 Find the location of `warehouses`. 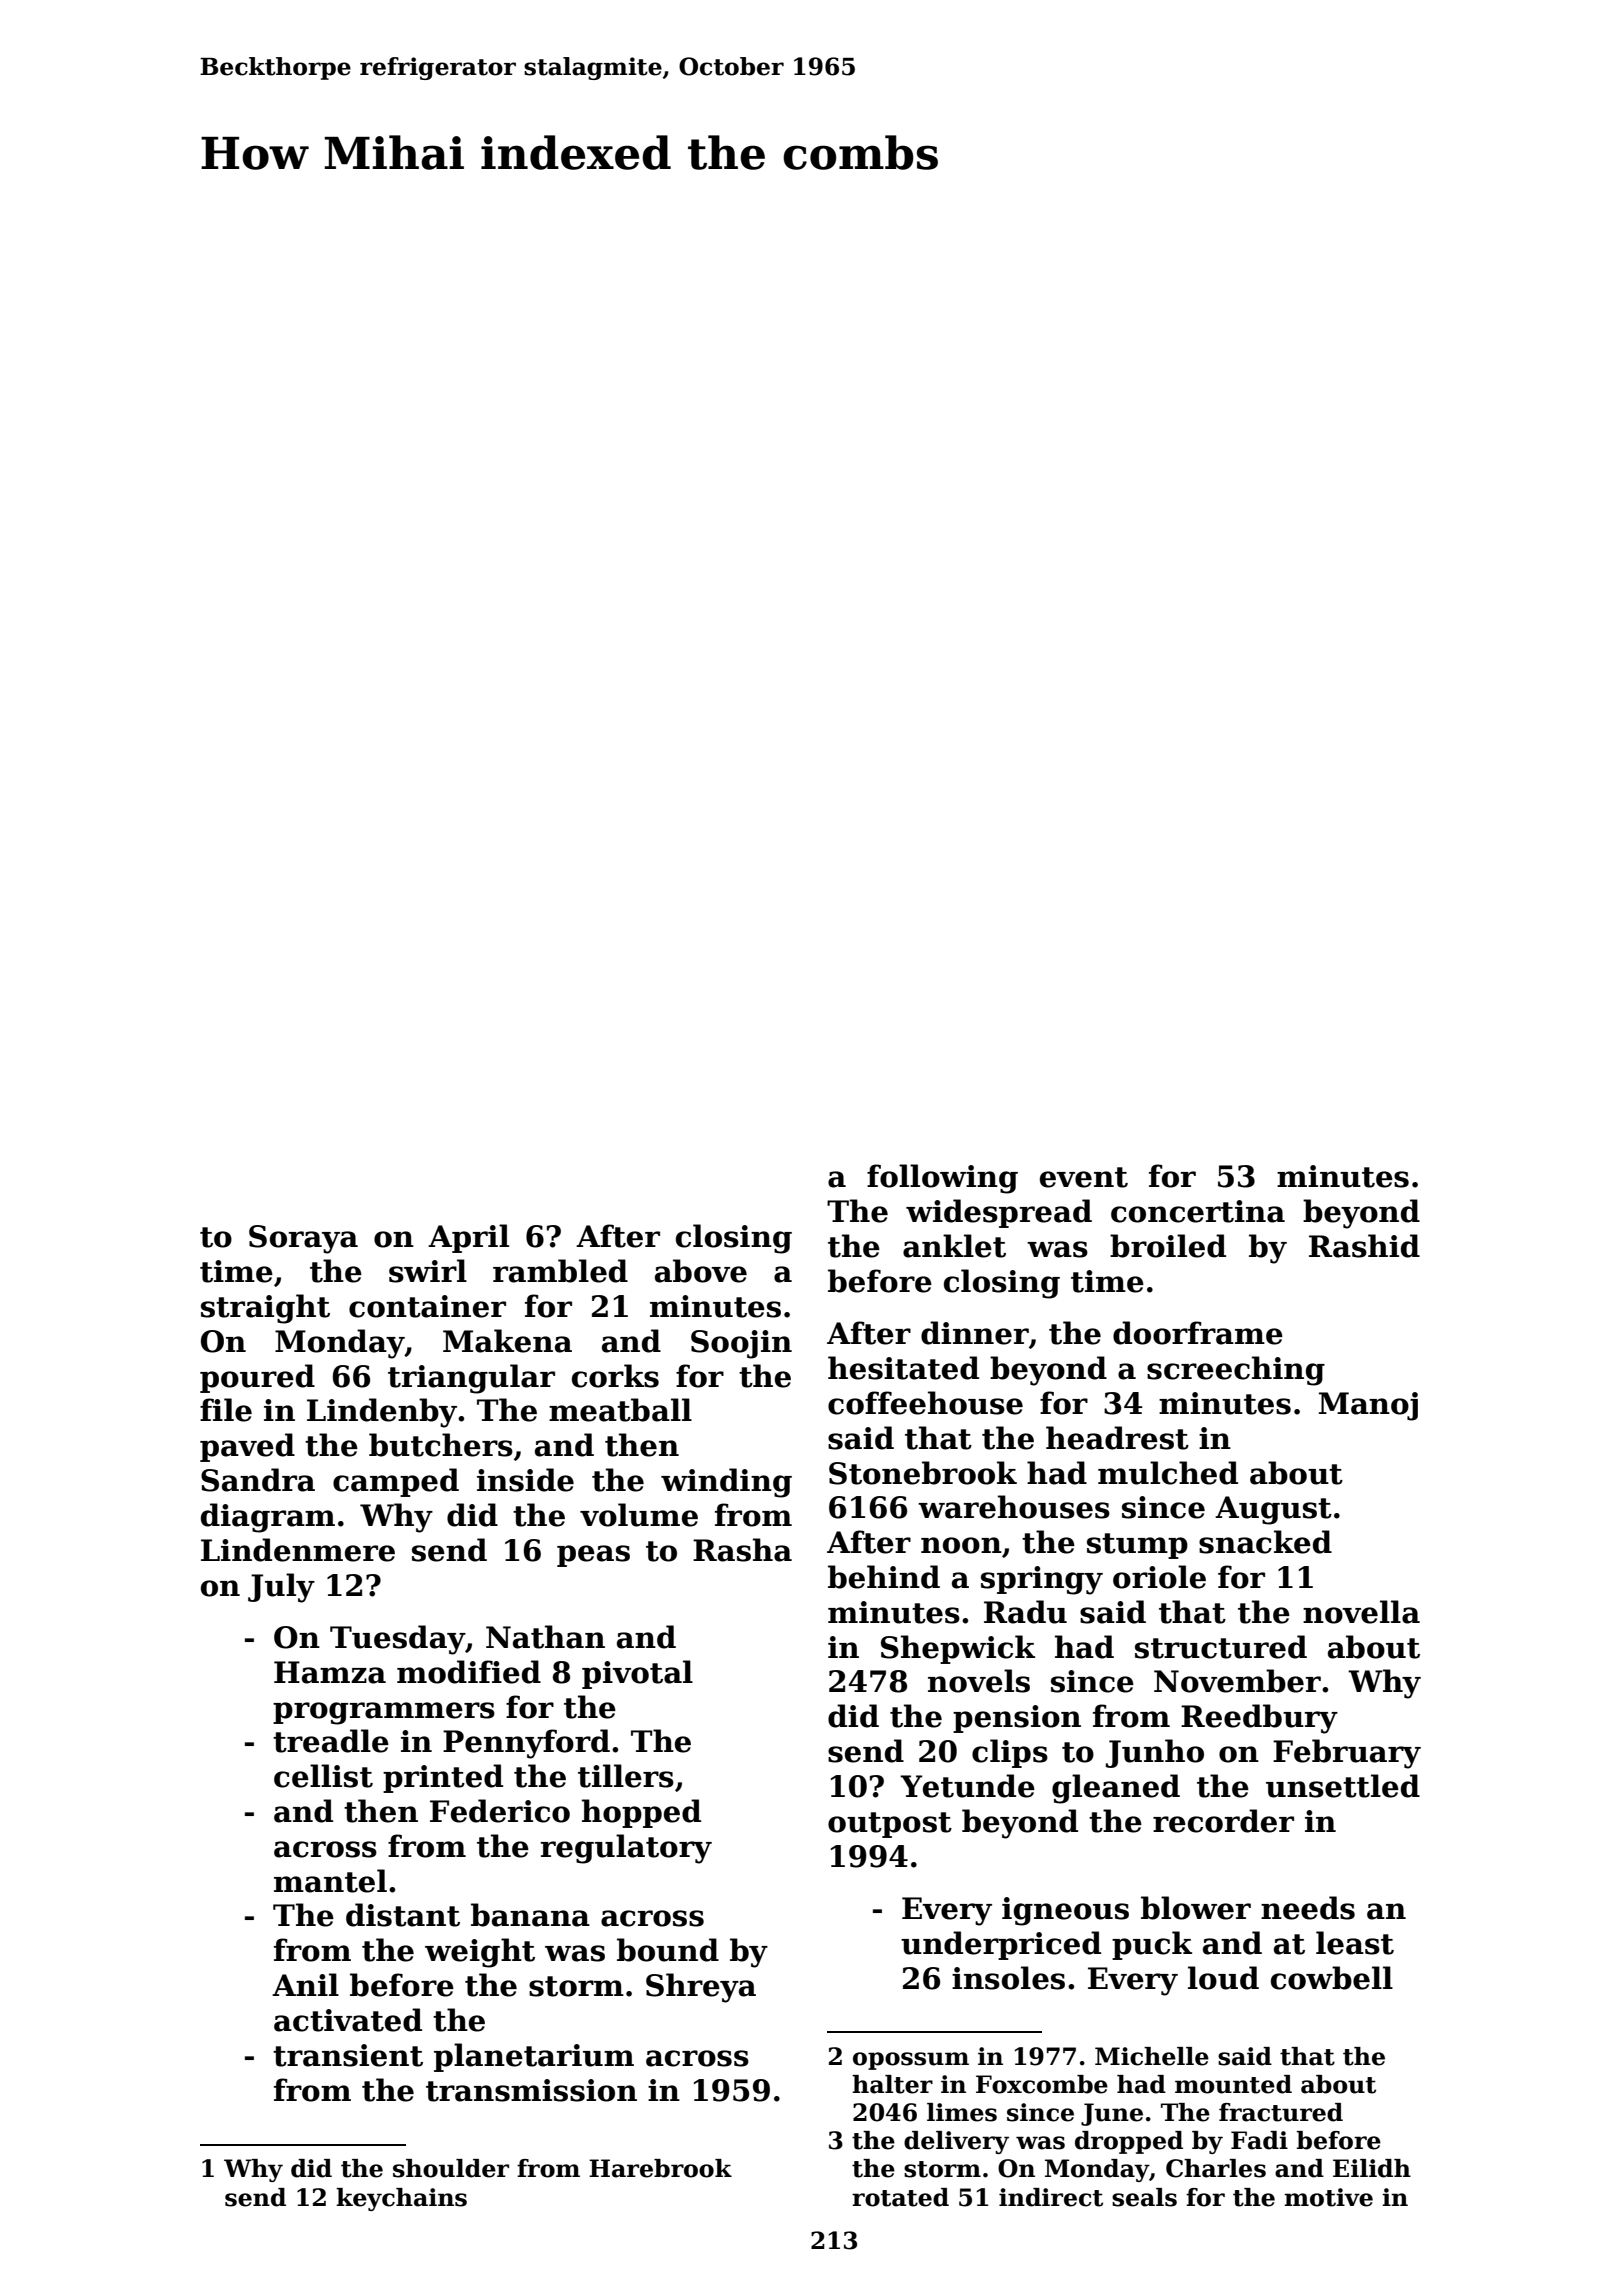

warehouses is located at coordinates (1014, 1507).
